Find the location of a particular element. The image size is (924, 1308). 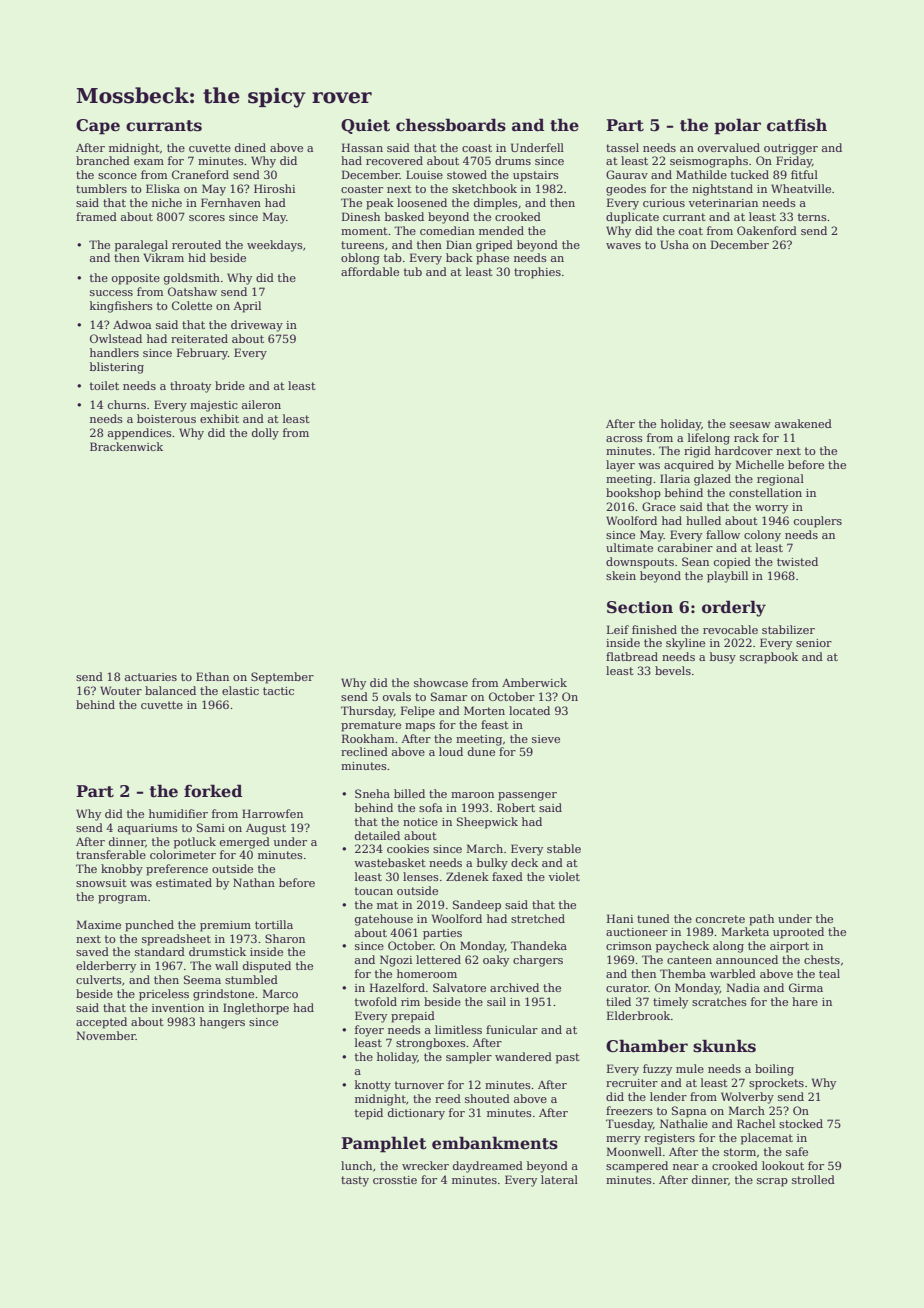

across is located at coordinates (624, 439).
